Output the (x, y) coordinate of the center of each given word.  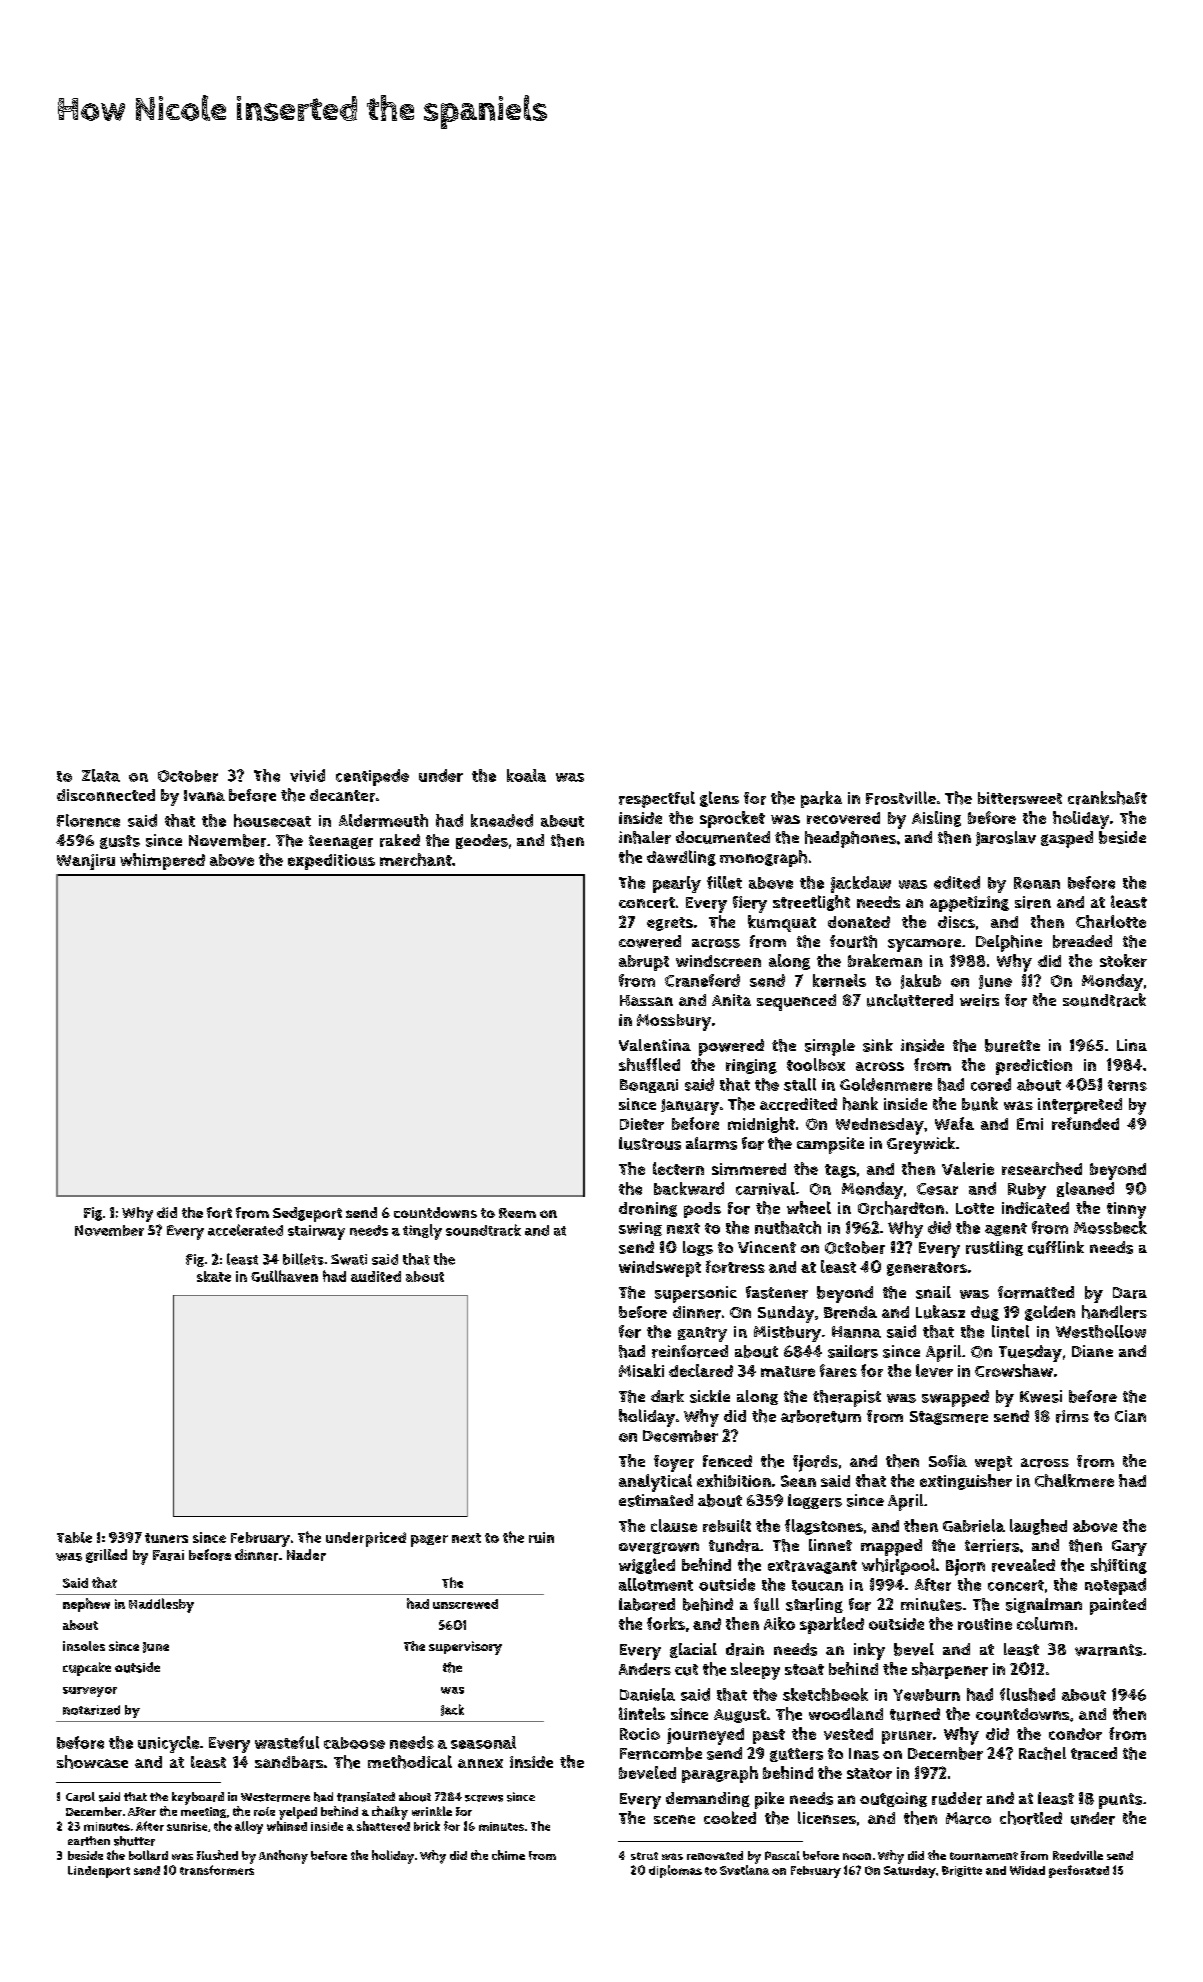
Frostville (901, 798)
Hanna (856, 1332)
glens (719, 799)
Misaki (641, 1370)
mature (788, 1371)
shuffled (649, 1064)
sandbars (289, 1762)
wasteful (287, 1742)
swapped (955, 1398)
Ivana (204, 795)
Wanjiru (86, 862)
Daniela (647, 1694)
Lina (1132, 1045)
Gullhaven (284, 1276)
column (1045, 1623)
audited (376, 1276)
